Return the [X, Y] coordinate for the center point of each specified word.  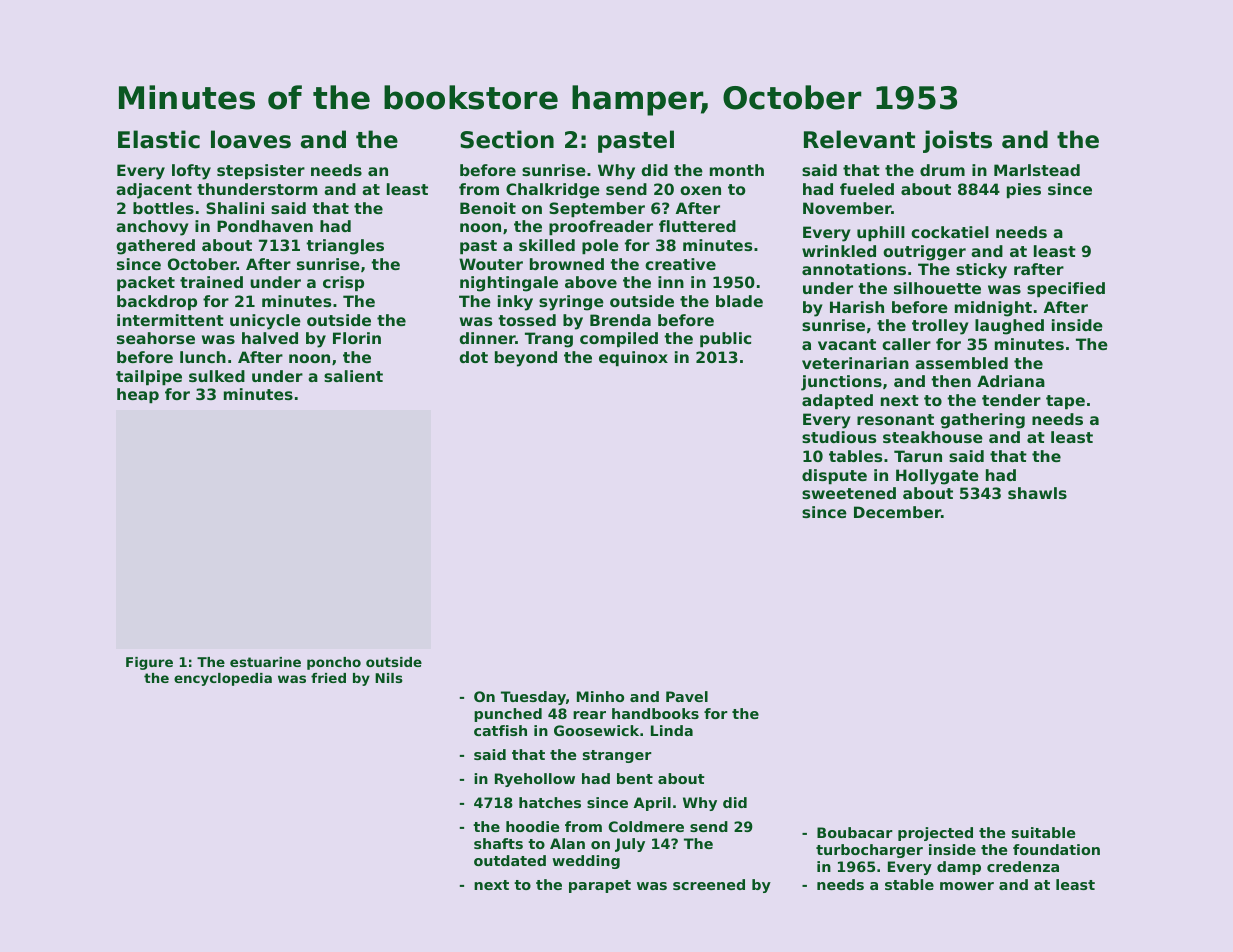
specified [1066, 289]
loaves [251, 139]
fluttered [697, 226]
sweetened [849, 493]
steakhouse [933, 437]
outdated [510, 860]
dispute [834, 476]
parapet [600, 886]
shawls [1037, 493]
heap [138, 395]
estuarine [265, 662]
